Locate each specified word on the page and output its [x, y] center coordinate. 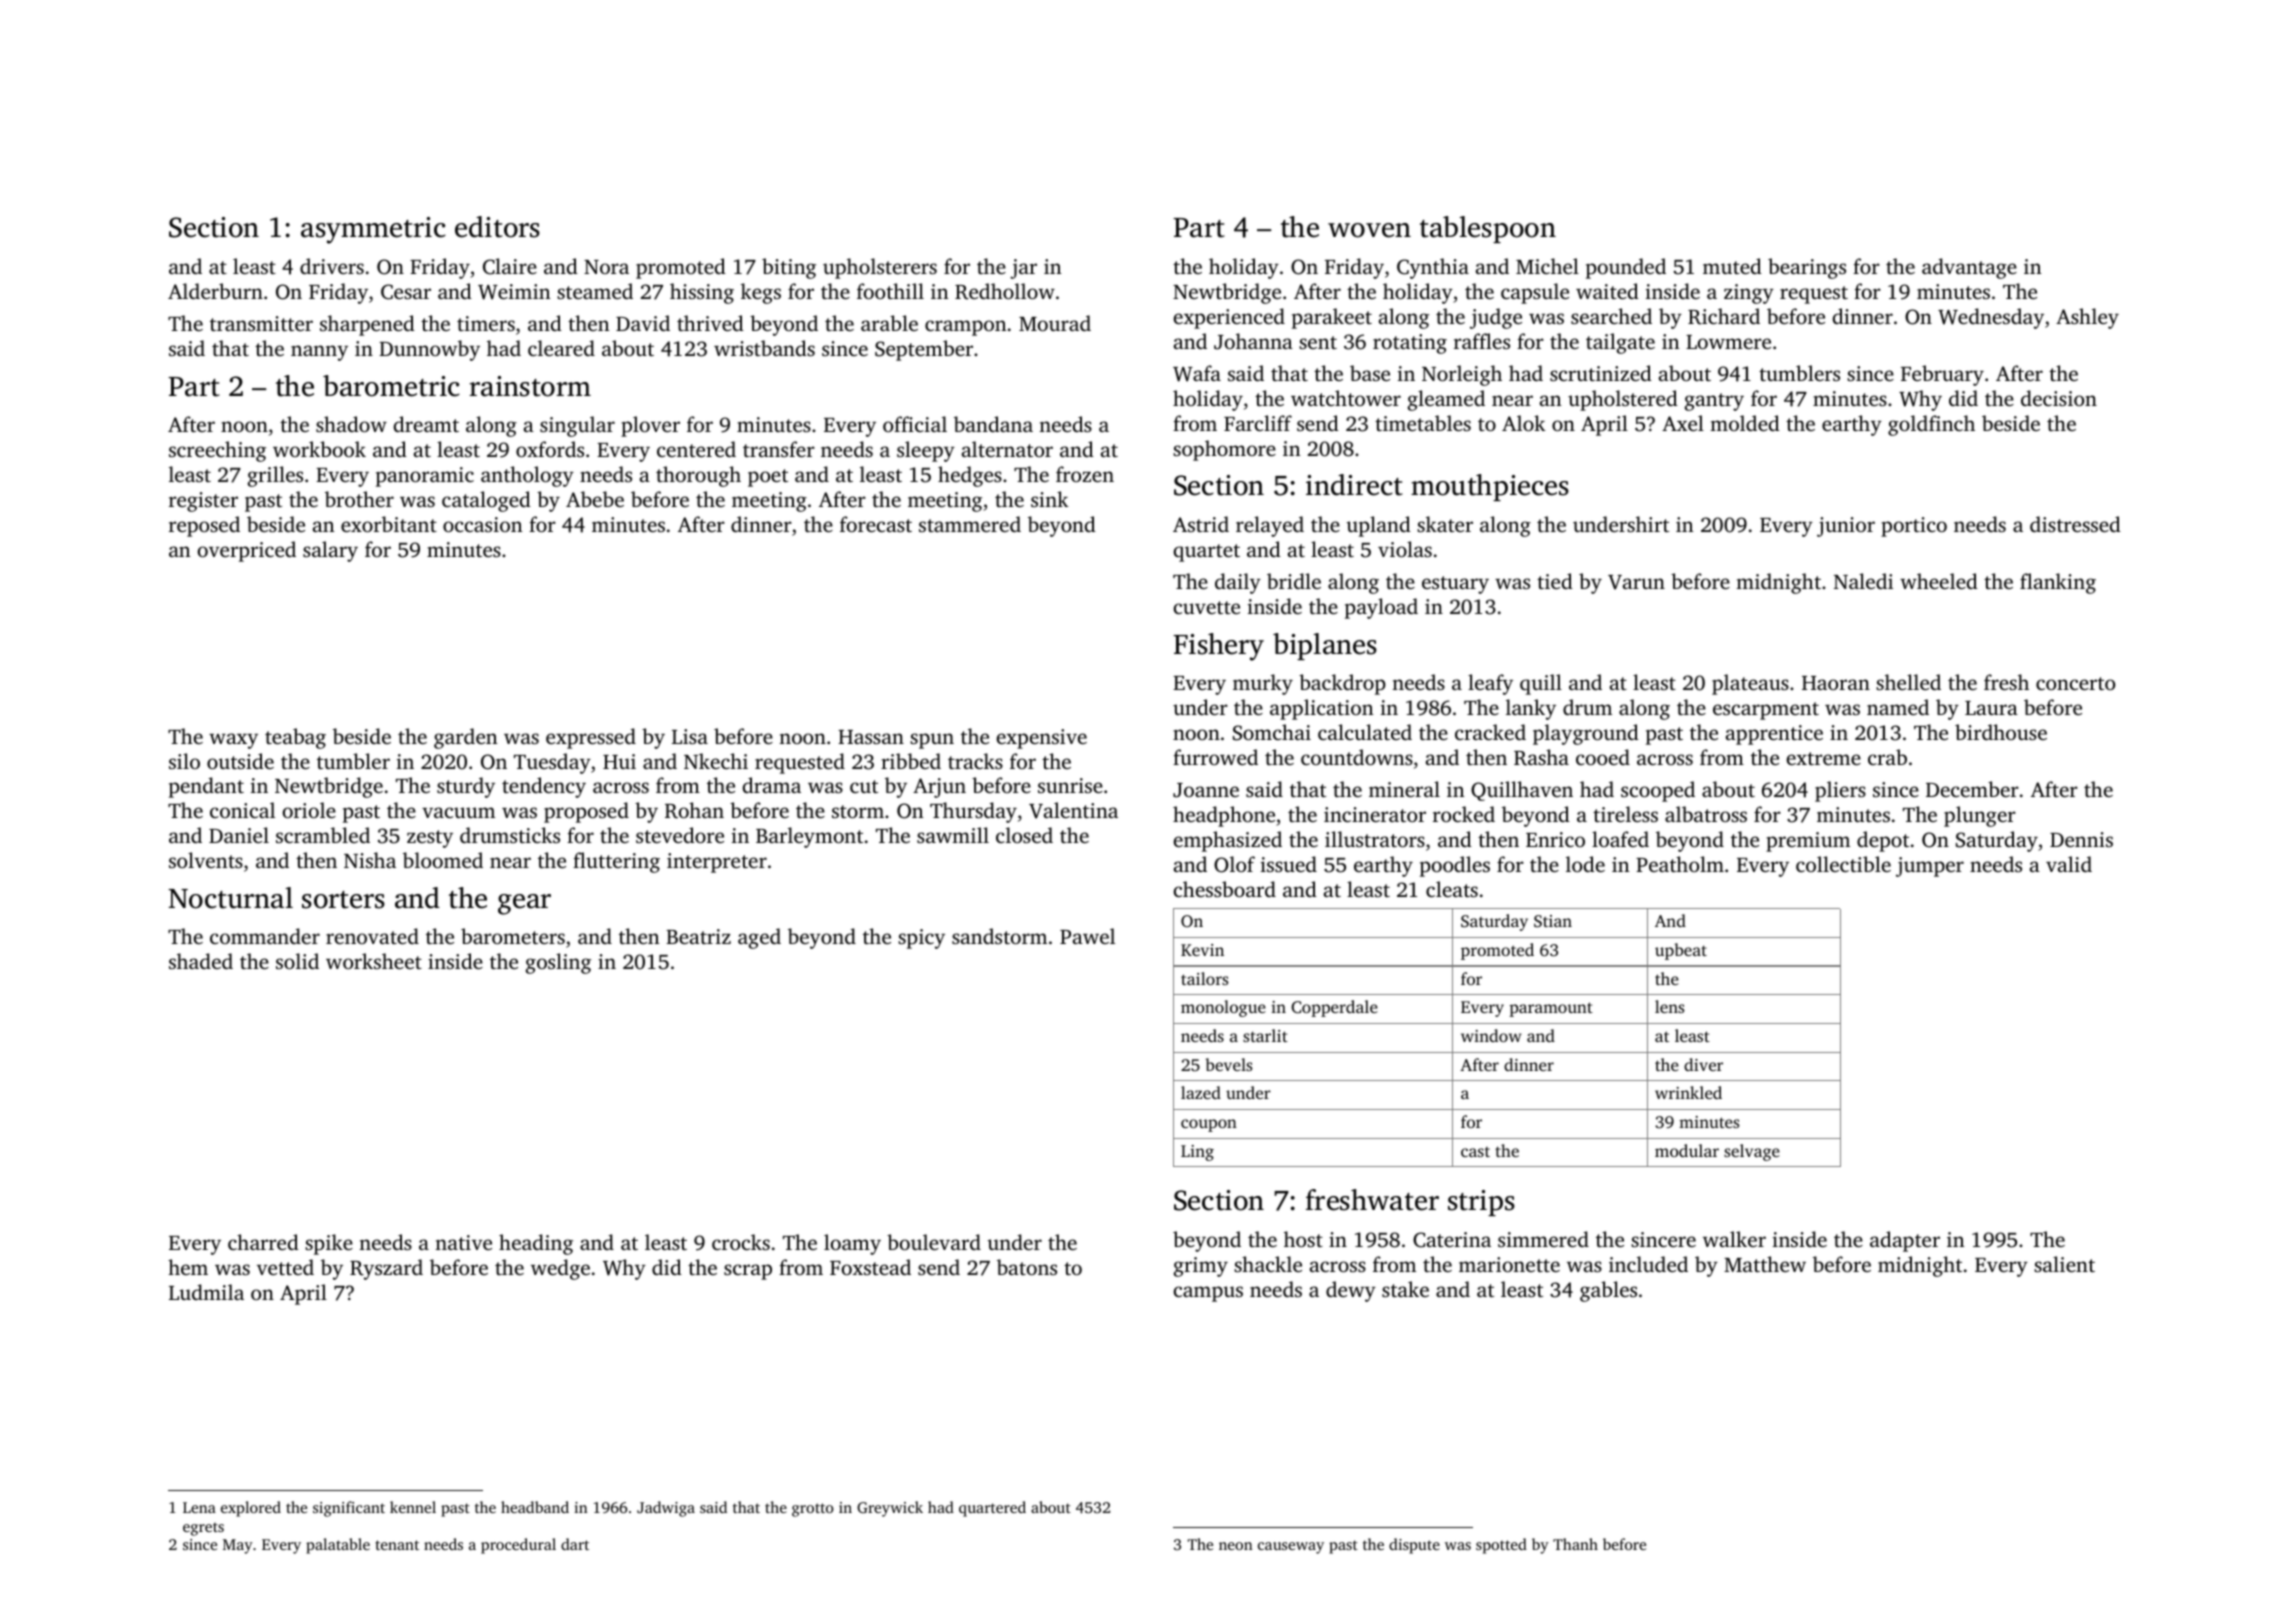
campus [1208, 1294]
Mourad [1055, 323]
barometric [391, 386]
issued [1289, 864]
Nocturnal [230, 898]
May [238, 1546]
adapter [1905, 1241]
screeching [217, 451]
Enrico [1555, 839]
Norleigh [1462, 375]
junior [1846, 527]
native [463, 1242]
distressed [2075, 524]
